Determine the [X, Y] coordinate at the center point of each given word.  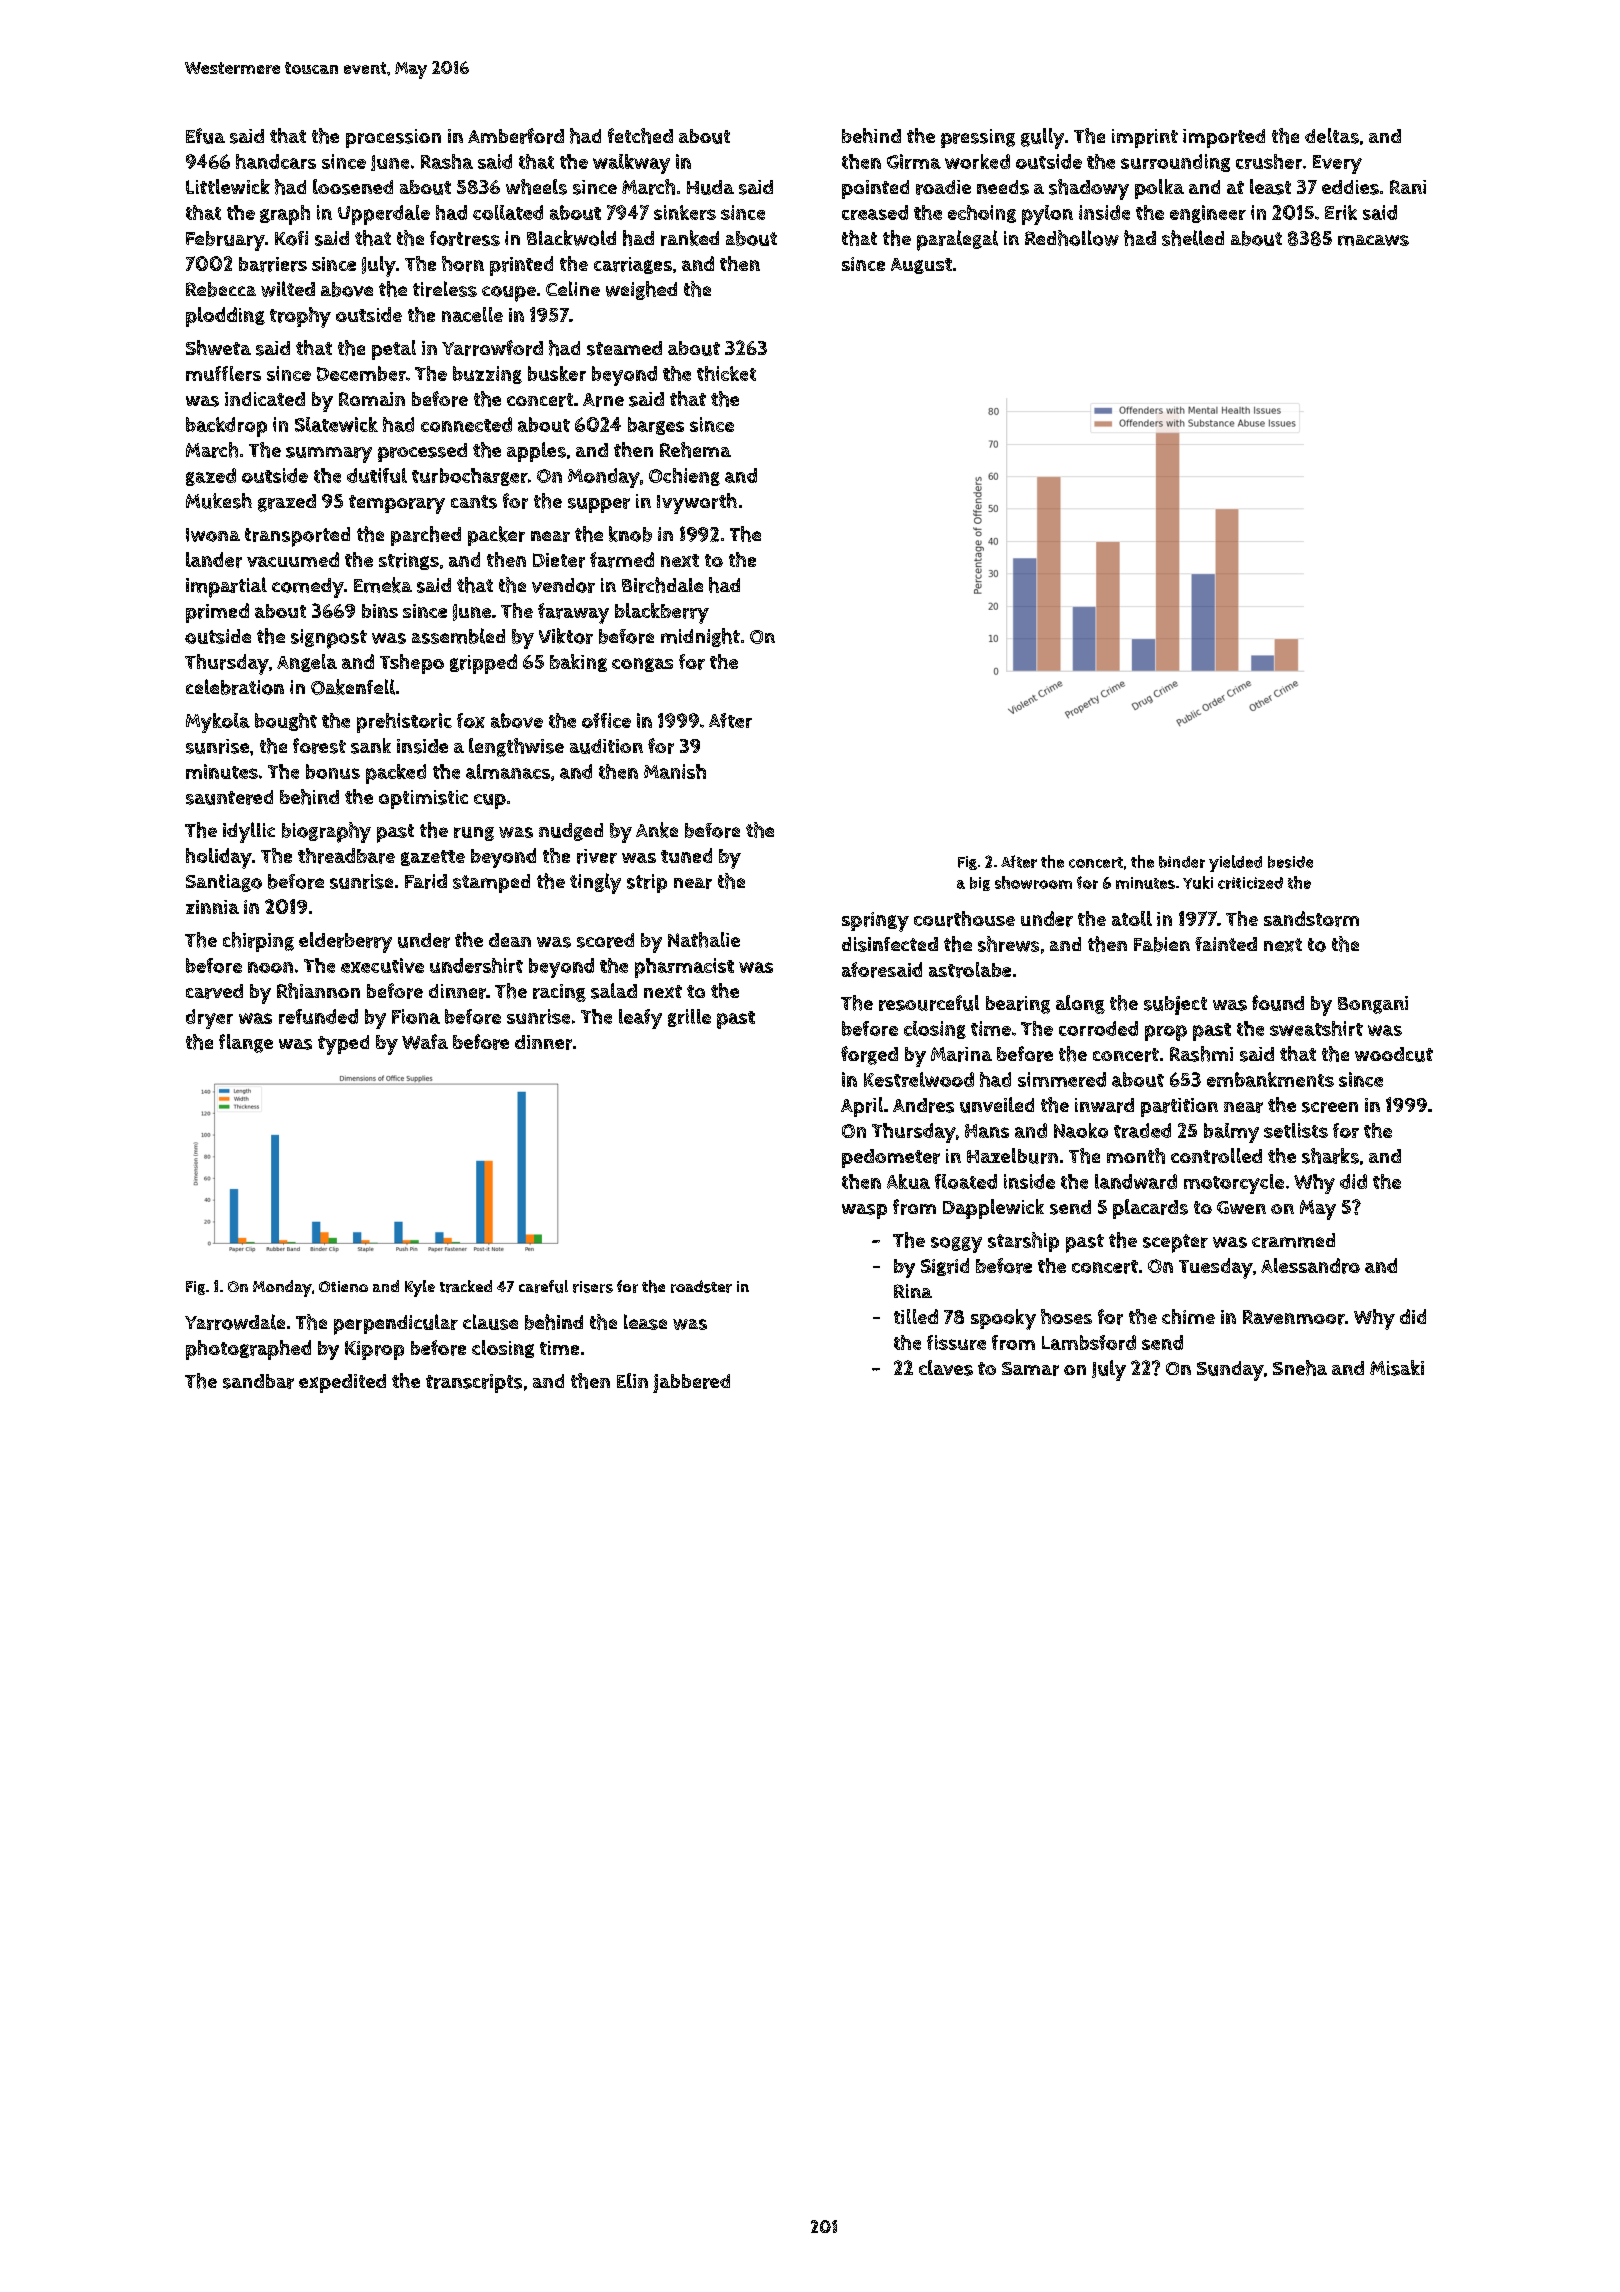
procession [393, 138]
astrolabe [970, 970]
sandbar [258, 1381]
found [1278, 1003]
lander [214, 560]
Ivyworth [697, 503]
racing [559, 993]
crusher [1269, 161]
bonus [333, 771]
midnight [700, 637]
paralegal [957, 240]
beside [1290, 862]
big [980, 884]
